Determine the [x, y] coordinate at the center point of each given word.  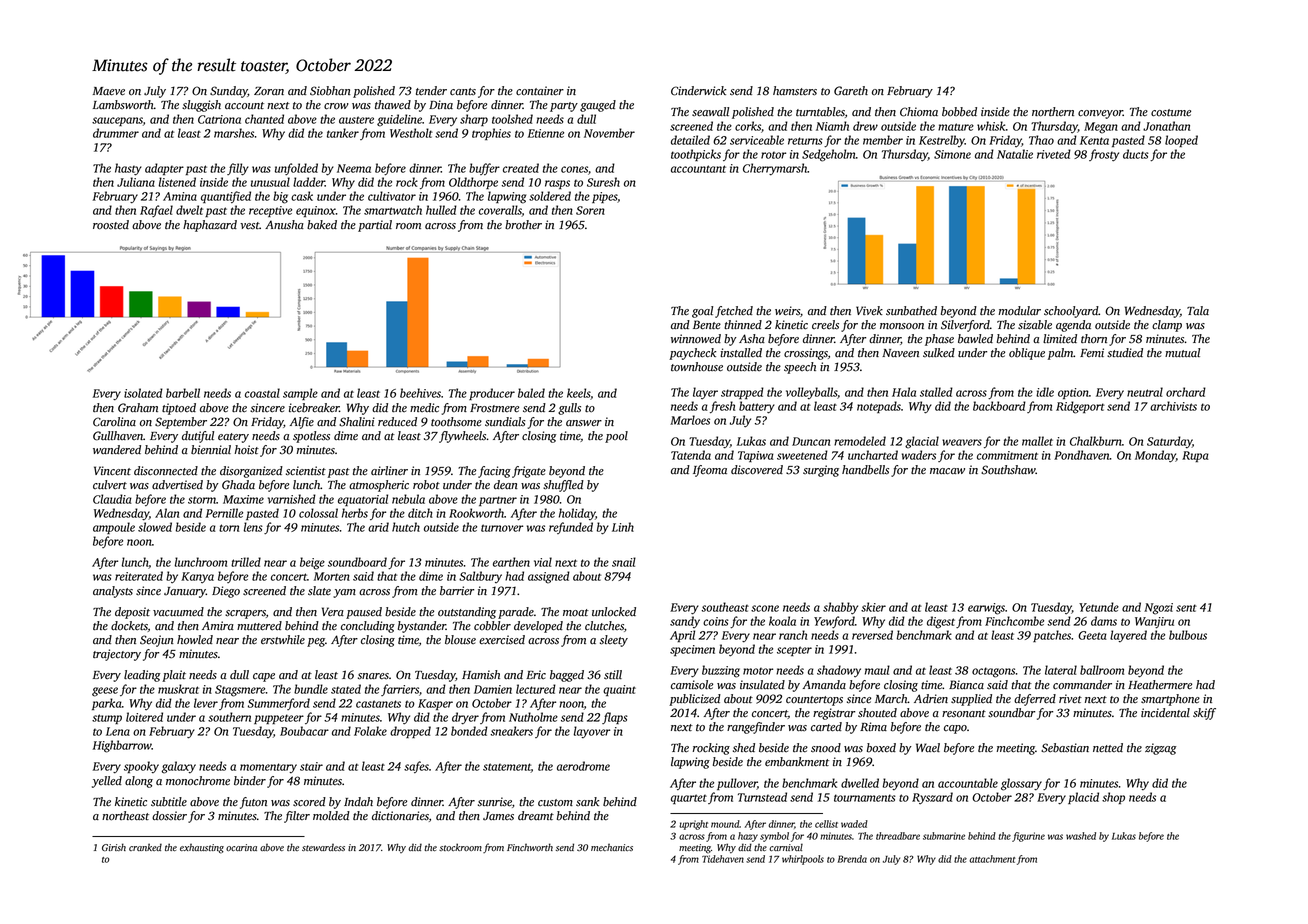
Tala [1198, 311]
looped [1181, 141]
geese [105, 692]
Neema [354, 168]
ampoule [114, 528]
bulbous [1188, 635]
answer [584, 423]
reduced [397, 422]
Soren [590, 210]
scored [309, 802]
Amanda [824, 684]
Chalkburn [1096, 441]
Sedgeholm [829, 155]
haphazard [210, 226]
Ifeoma [710, 471]
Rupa [1195, 456]
